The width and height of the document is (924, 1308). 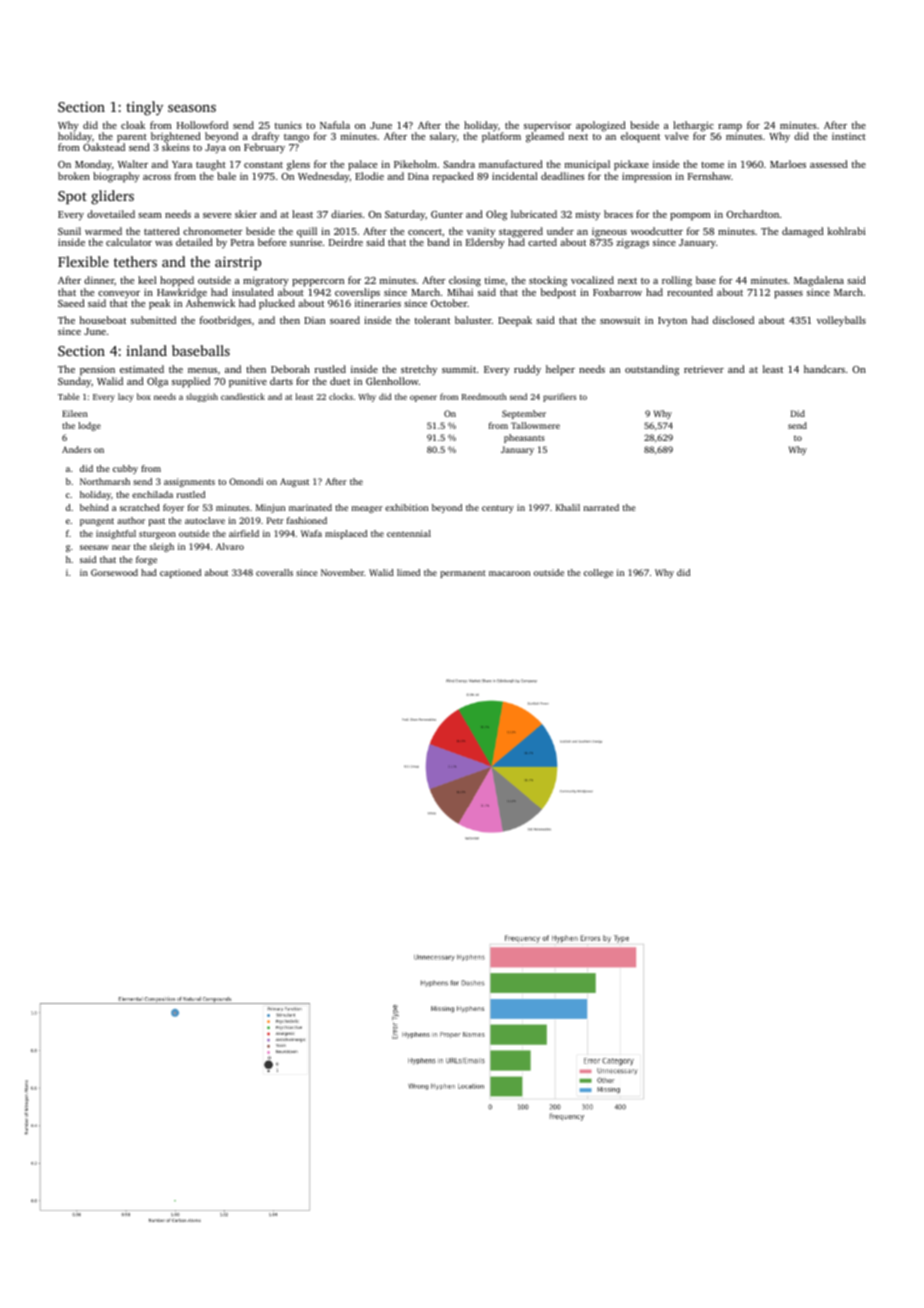 What do you see at coordinates (548, 281) in the document?
I see `stocking` at bounding box center [548, 281].
